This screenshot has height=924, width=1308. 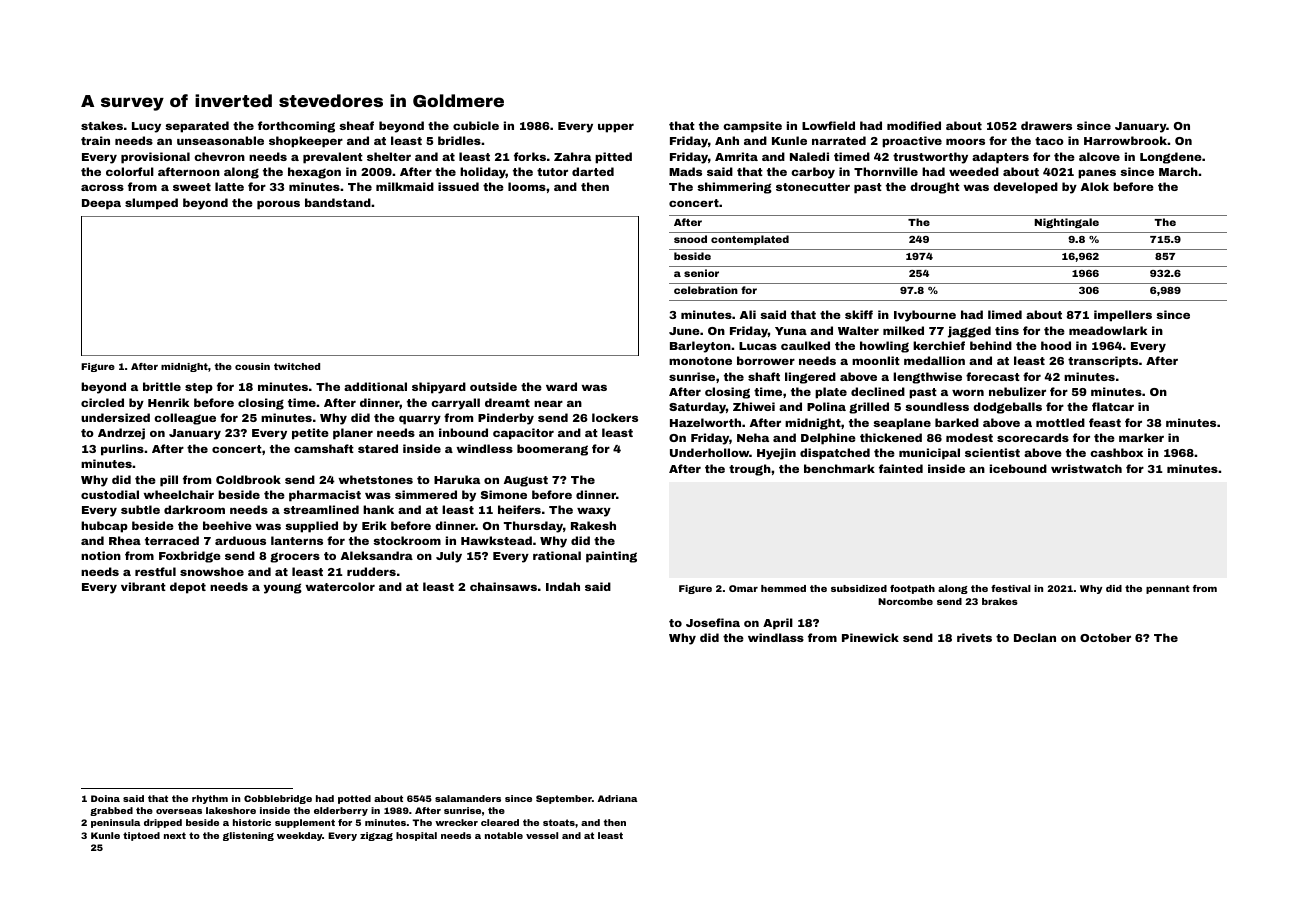 I want to click on porous, so click(x=278, y=205).
